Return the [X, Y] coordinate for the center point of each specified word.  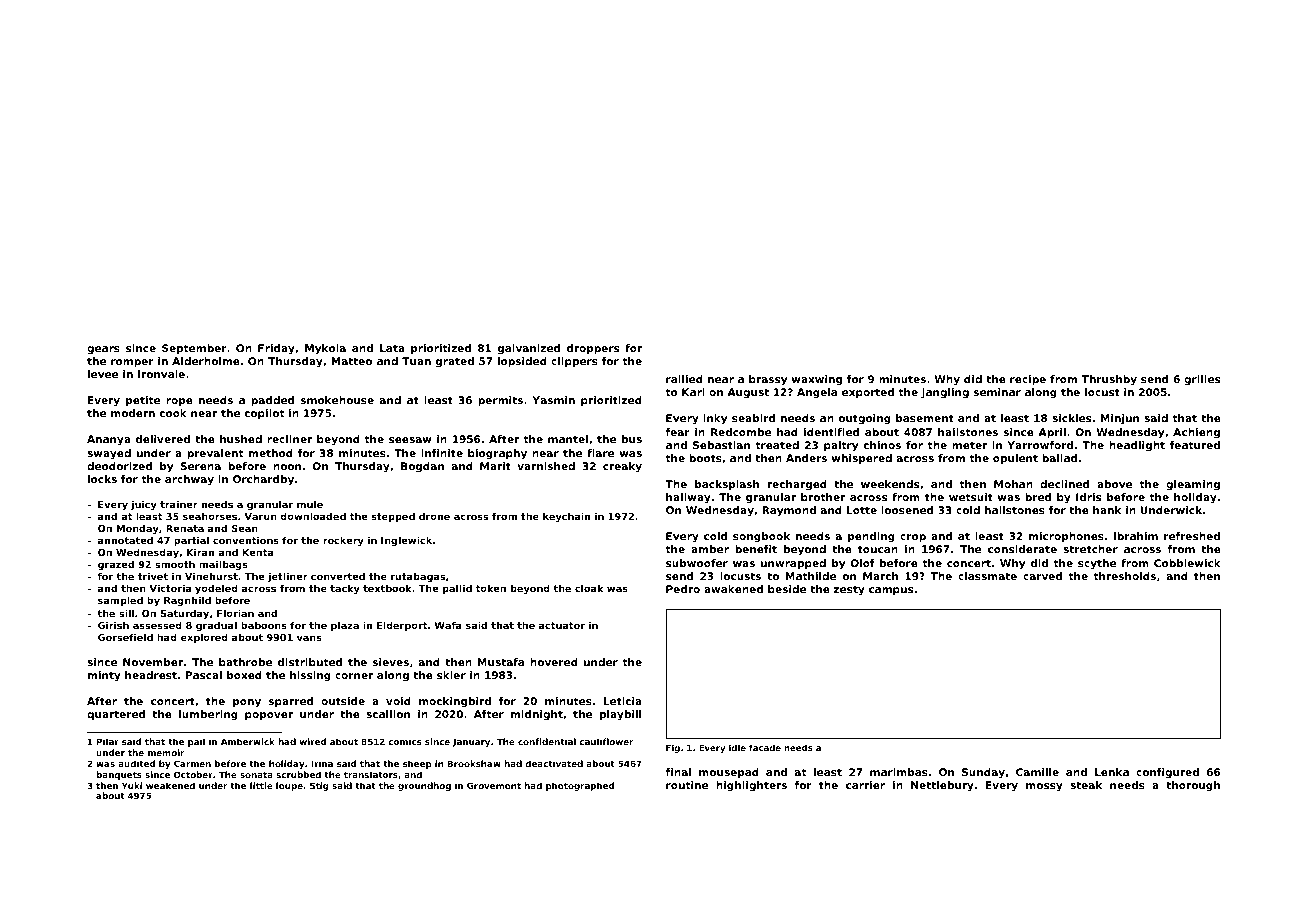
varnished [546, 466]
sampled [120, 601]
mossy [1044, 787]
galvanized [529, 349]
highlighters [751, 786]
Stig [319, 786]
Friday [276, 349]
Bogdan [422, 467]
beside [787, 589]
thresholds [1124, 576]
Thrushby [1109, 380]
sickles [1071, 418]
